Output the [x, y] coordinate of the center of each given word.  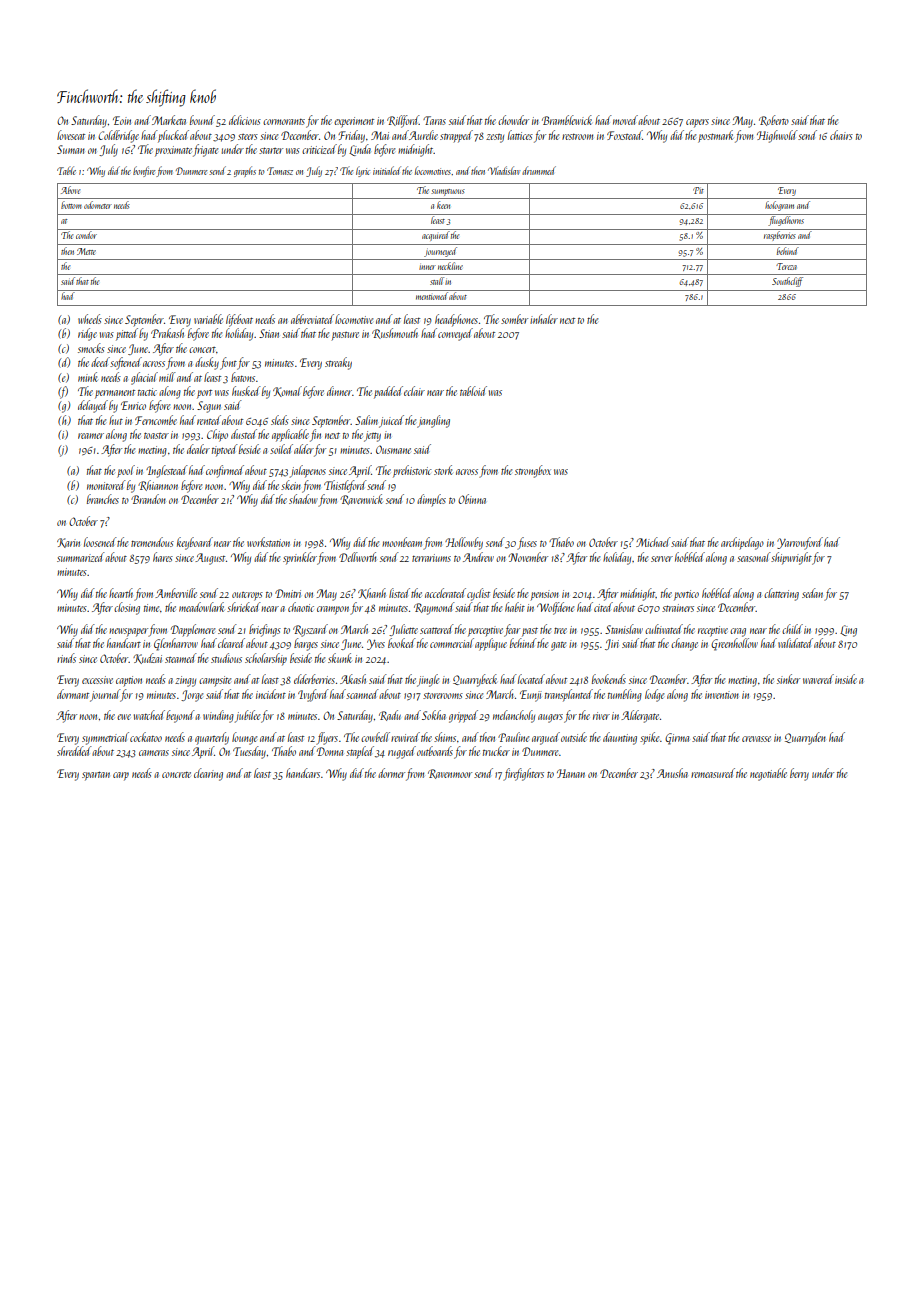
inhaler [544, 319]
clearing [208, 774]
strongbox [533, 471]
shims [445, 737]
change [684, 644]
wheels [90, 319]
